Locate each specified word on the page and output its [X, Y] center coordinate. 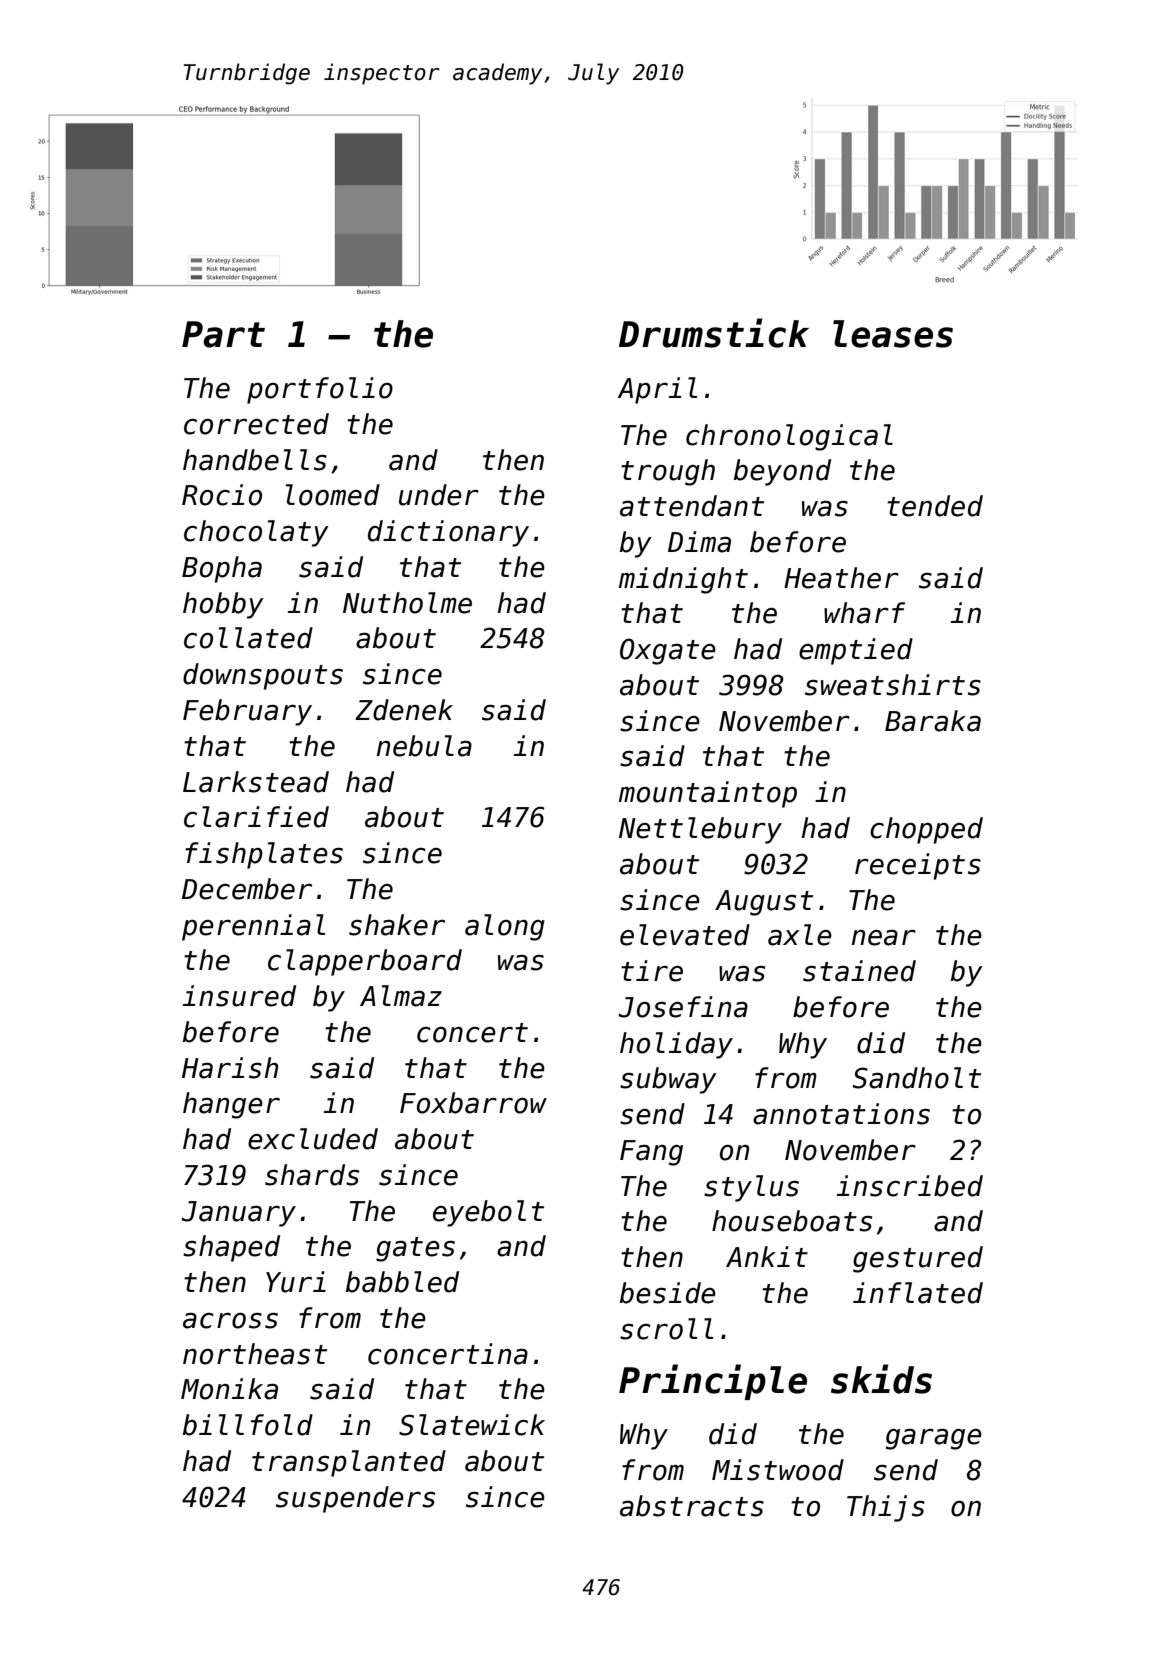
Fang [651, 1153]
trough [668, 472]
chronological [789, 437]
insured [239, 996]
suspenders [355, 1499]
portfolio [320, 390]
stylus [751, 1188]
